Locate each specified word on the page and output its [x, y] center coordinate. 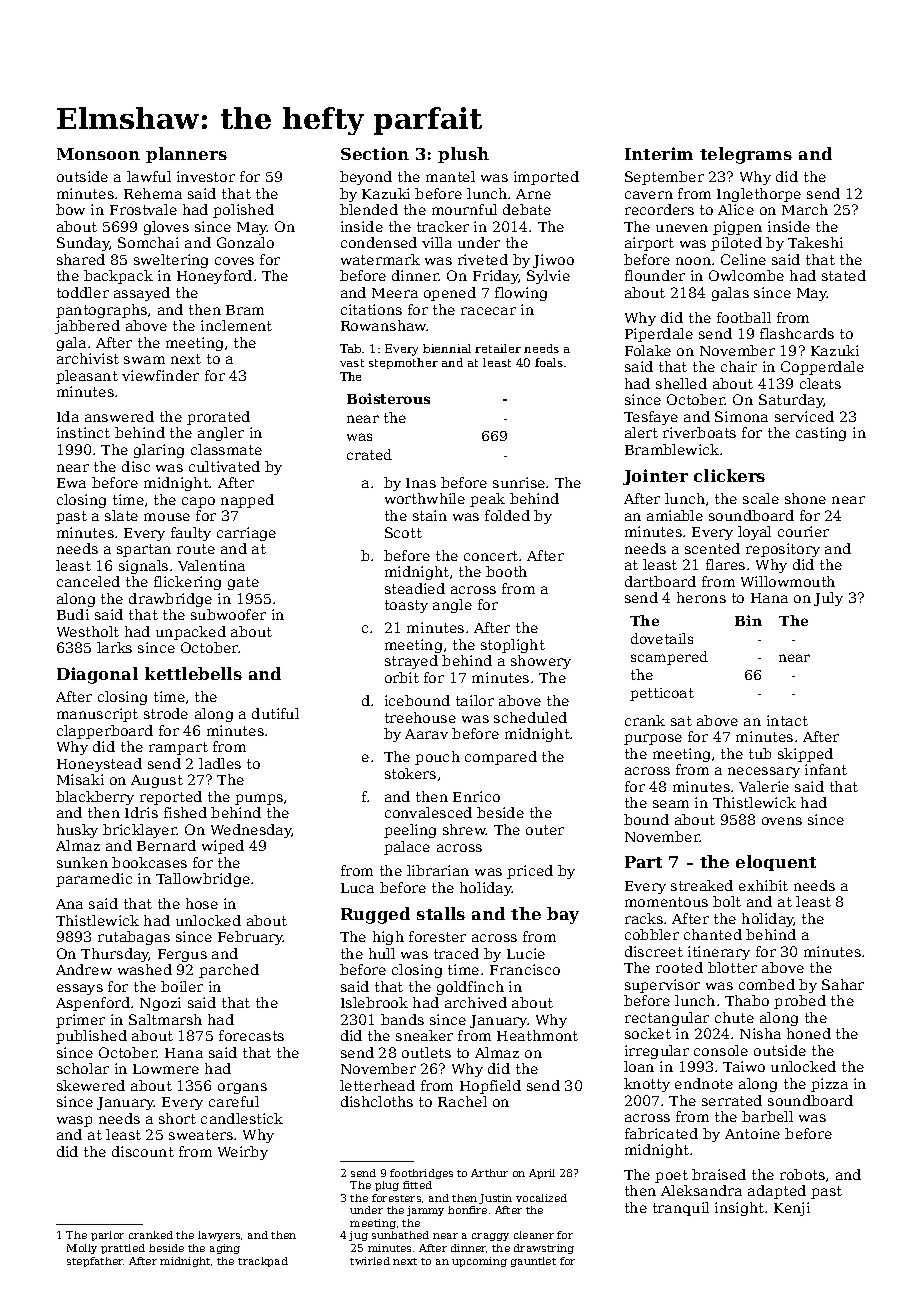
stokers [410, 773]
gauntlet [533, 1262]
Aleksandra [701, 1190]
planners [186, 155]
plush [463, 155]
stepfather [95, 1262]
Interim [659, 153]
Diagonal [97, 675]
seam [671, 804]
